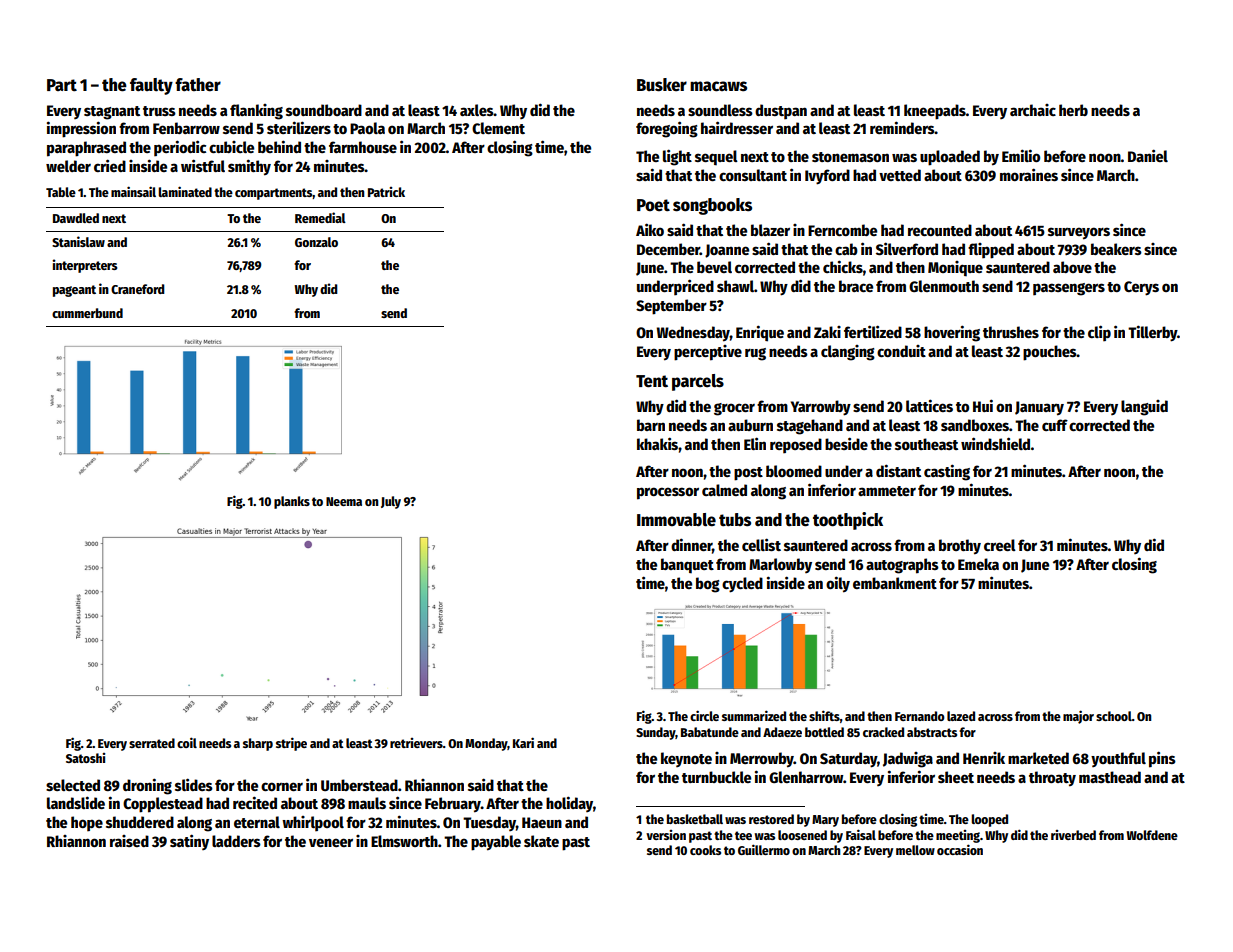 The height and width of the screenshot is (952, 1233). Describe the element at coordinates (718, 86) in the screenshot. I see `macaws` at that location.
